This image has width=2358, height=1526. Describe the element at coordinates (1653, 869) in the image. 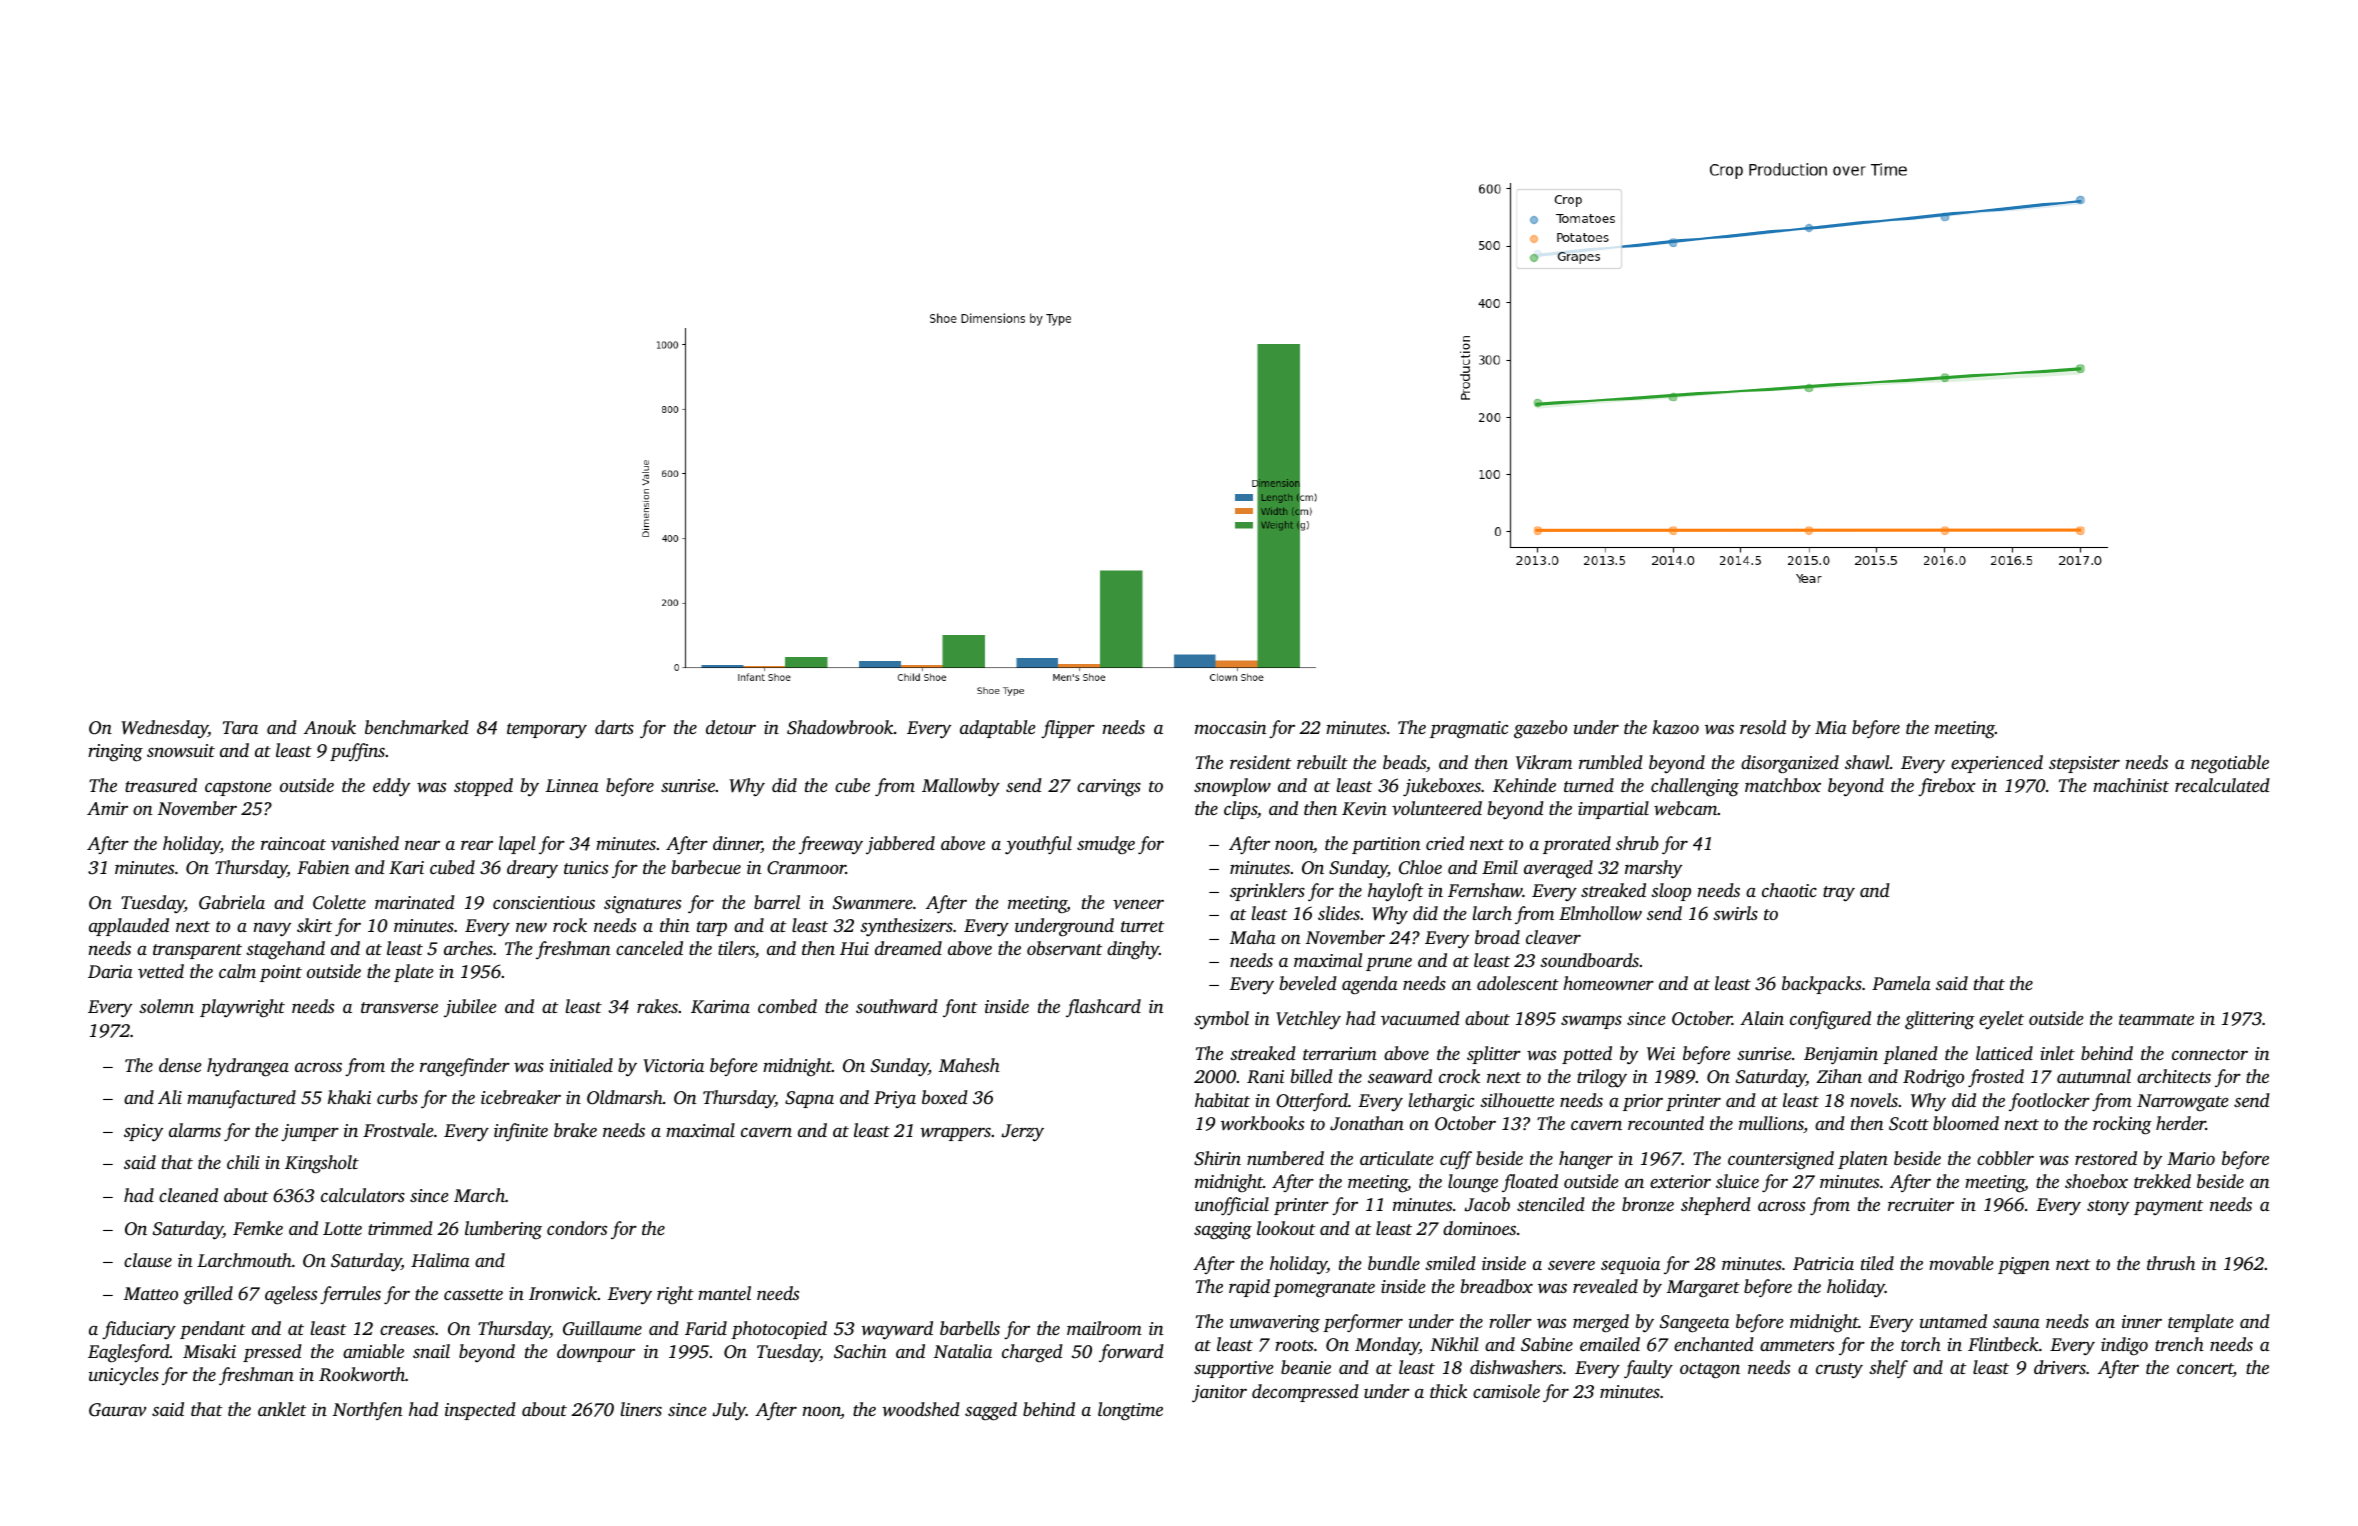

I see `marshy` at that location.
